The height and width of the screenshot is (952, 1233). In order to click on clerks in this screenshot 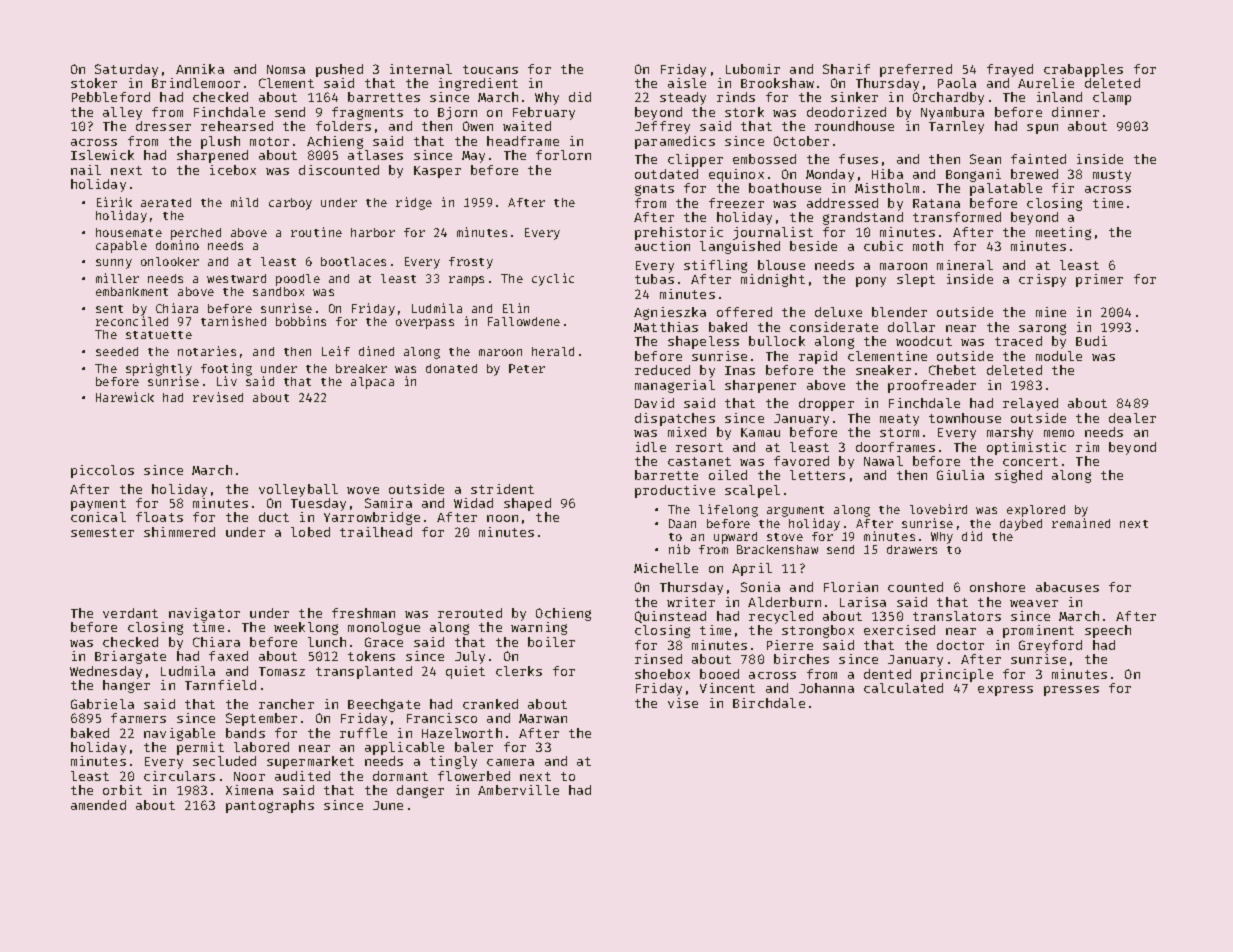, I will do `click(519, 671)`.
